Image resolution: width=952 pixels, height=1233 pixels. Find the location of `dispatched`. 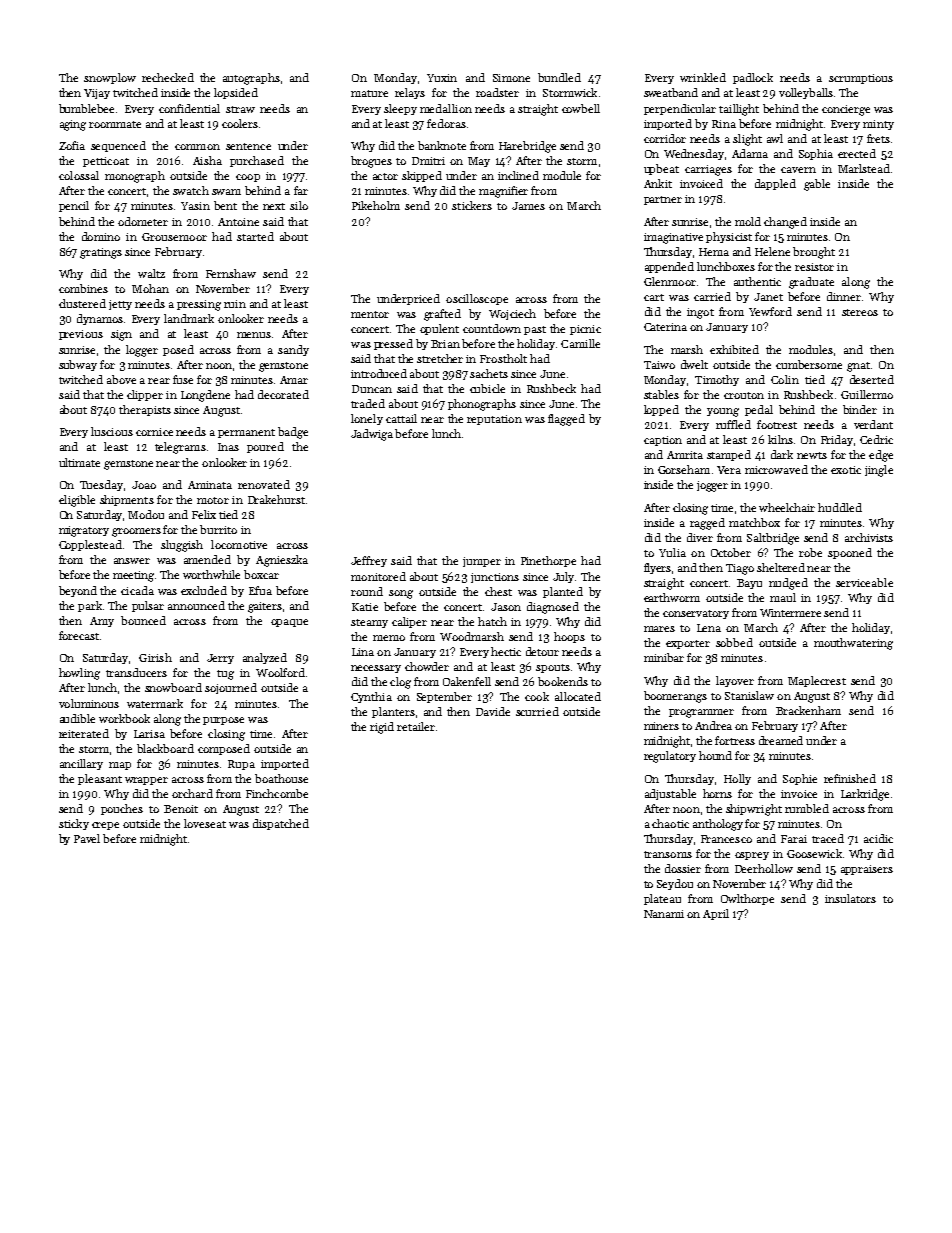

dispatched is located at coordinates (281, 824).
